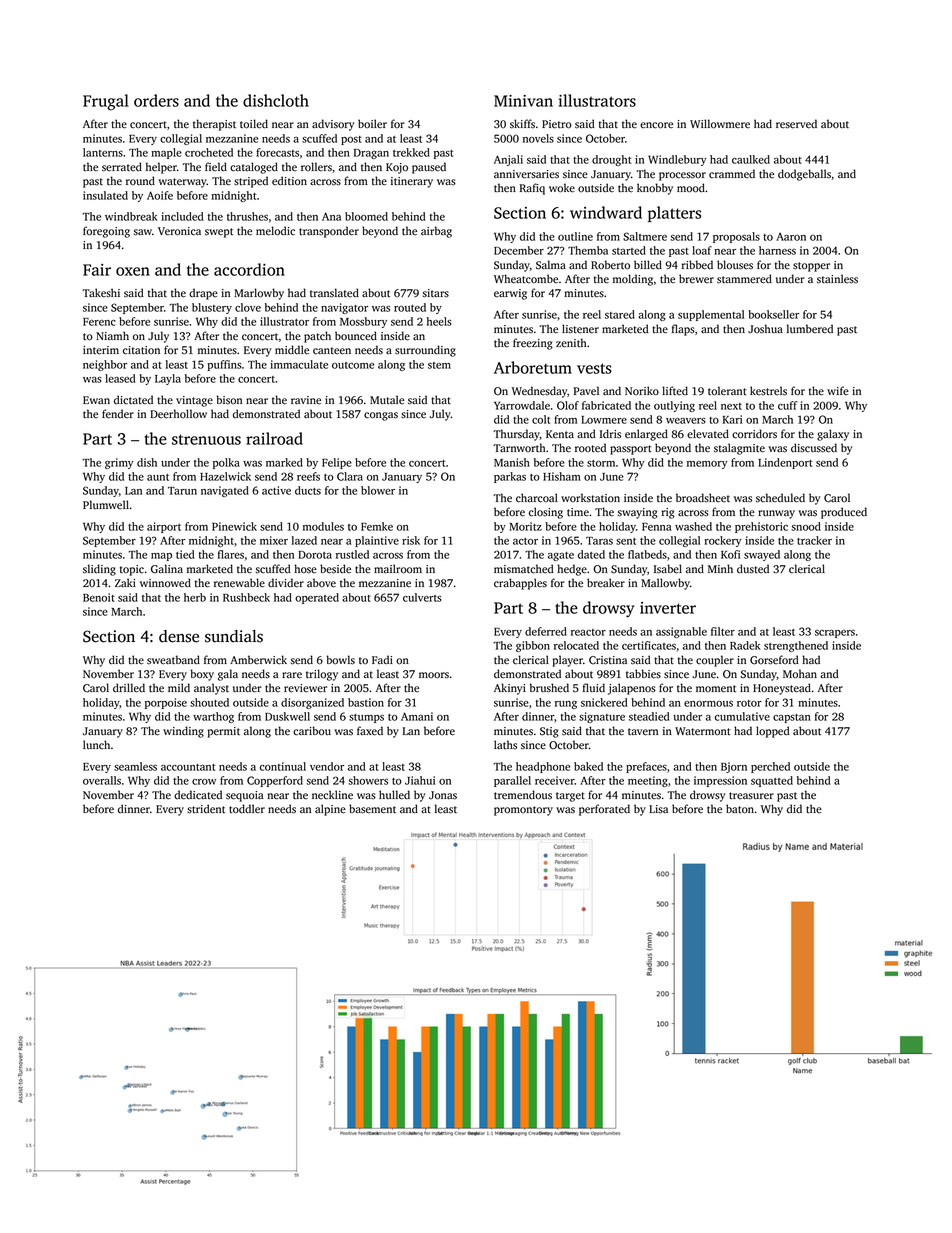 Image resolution: width=952 pixels, height=1233 pixels. What do you see at coordinates (740, 809) in the page?
I see `baton` at bounding box center [740, 809].
